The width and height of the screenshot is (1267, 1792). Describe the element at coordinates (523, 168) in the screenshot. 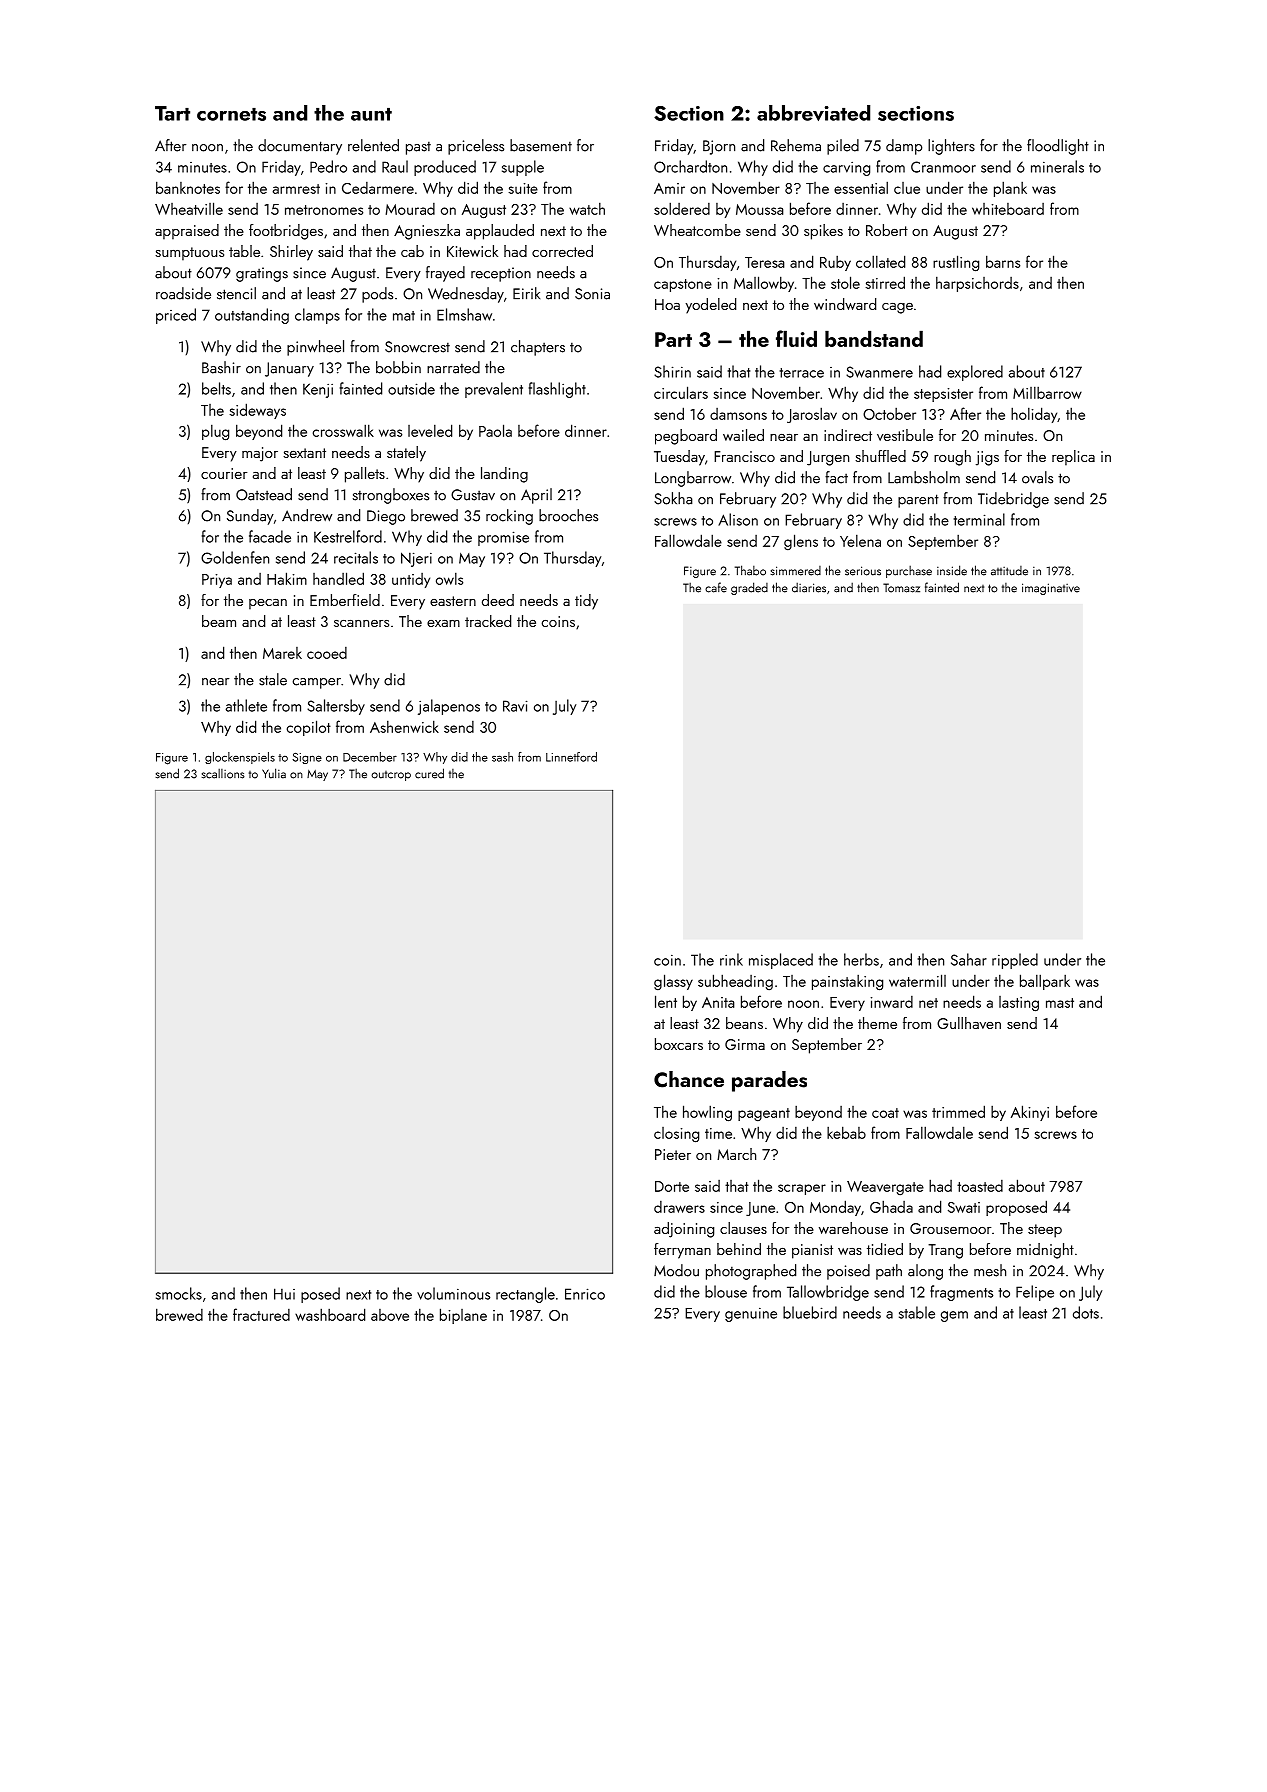

I see `supple` at that location.
